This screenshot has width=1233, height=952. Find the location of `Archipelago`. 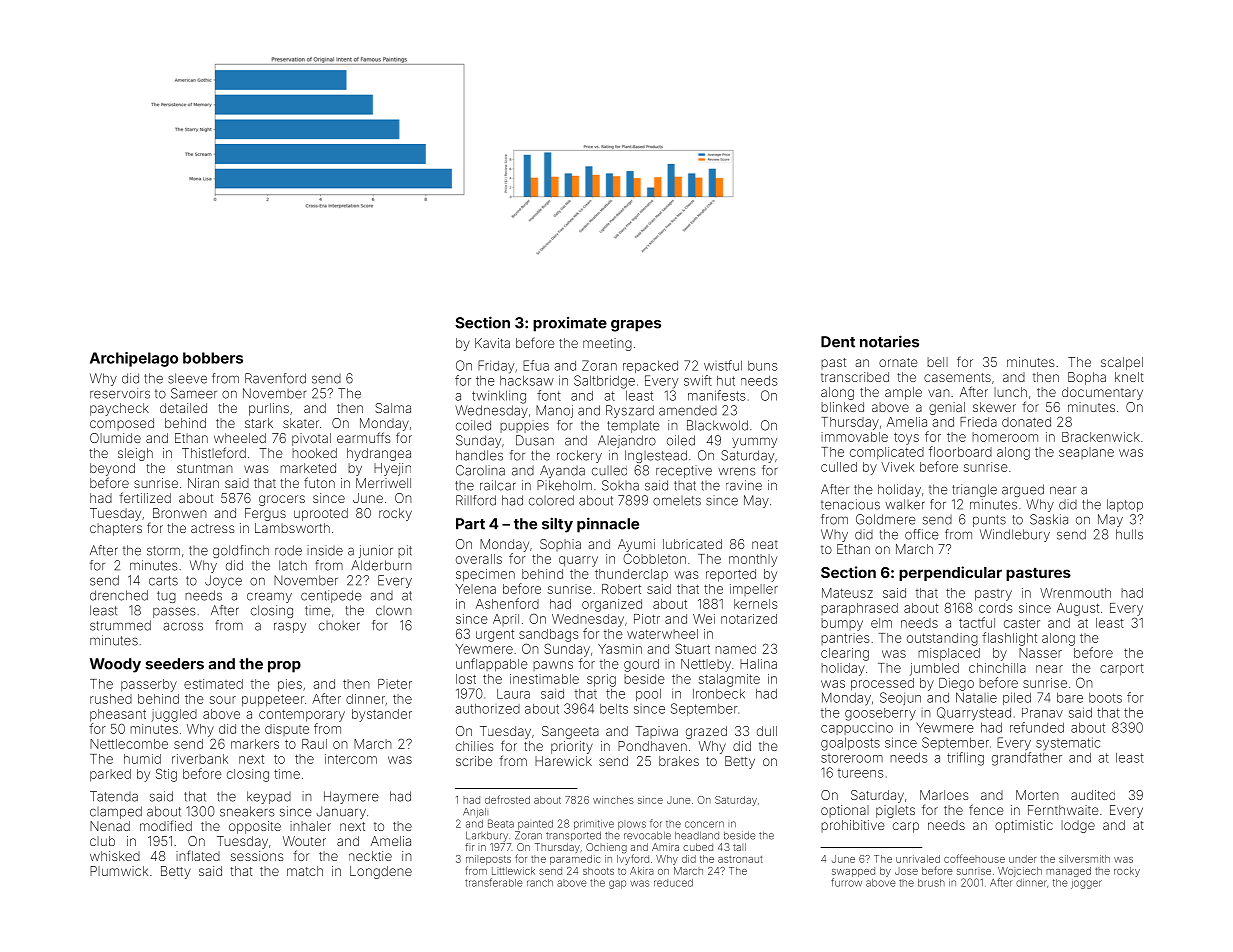

Archipelago is located at coordinates (134, 359).
